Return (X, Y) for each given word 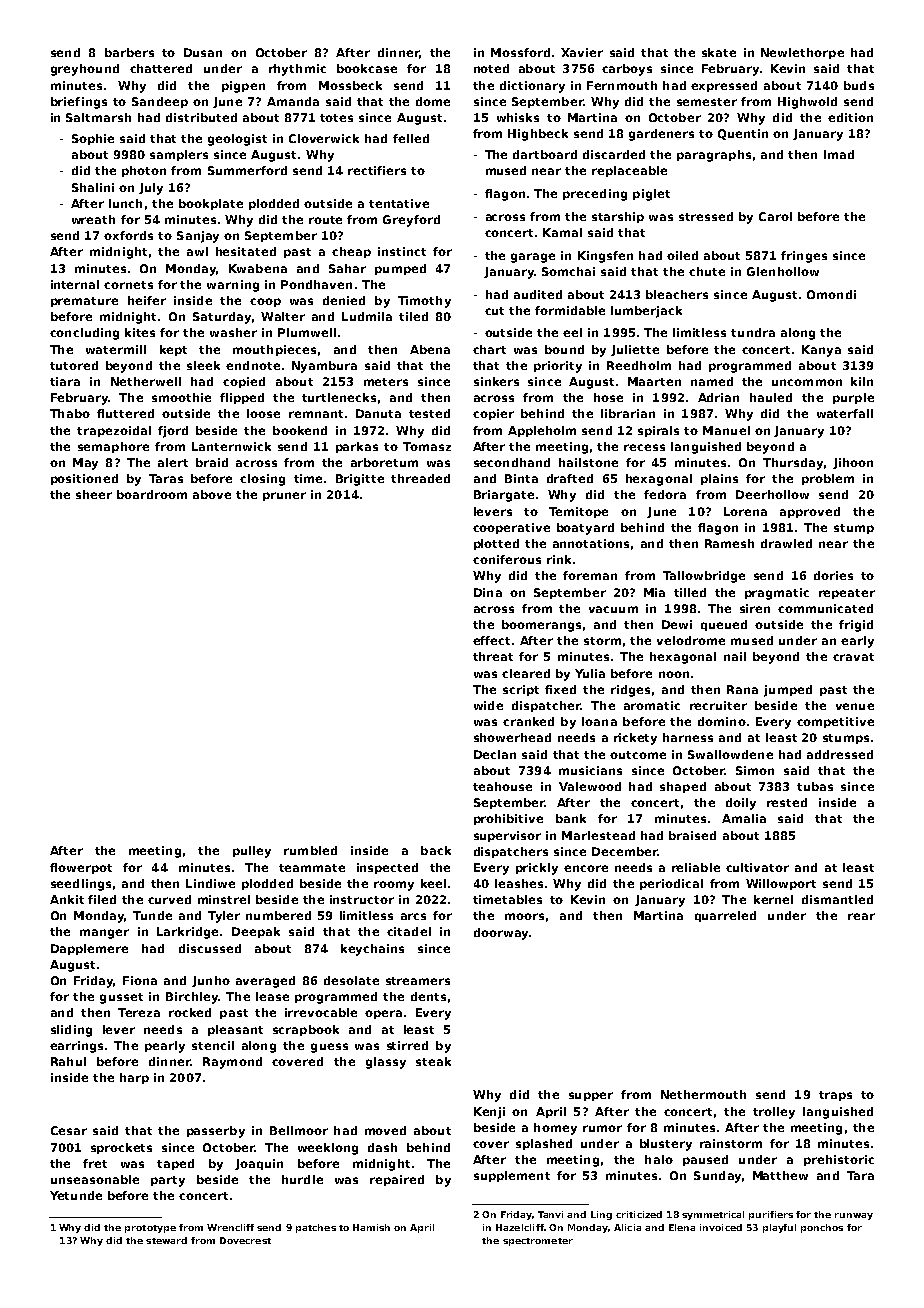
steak (433, 1061)
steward (166, 1240)
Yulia (590, 673)
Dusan (203, 52)
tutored (74, 365)
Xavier (582, 52)
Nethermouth (703, 1094)
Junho (211, 981)
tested (429, 413)
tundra (753, 332)
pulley (252, 852)
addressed (840, 754)
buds (859, 85)
